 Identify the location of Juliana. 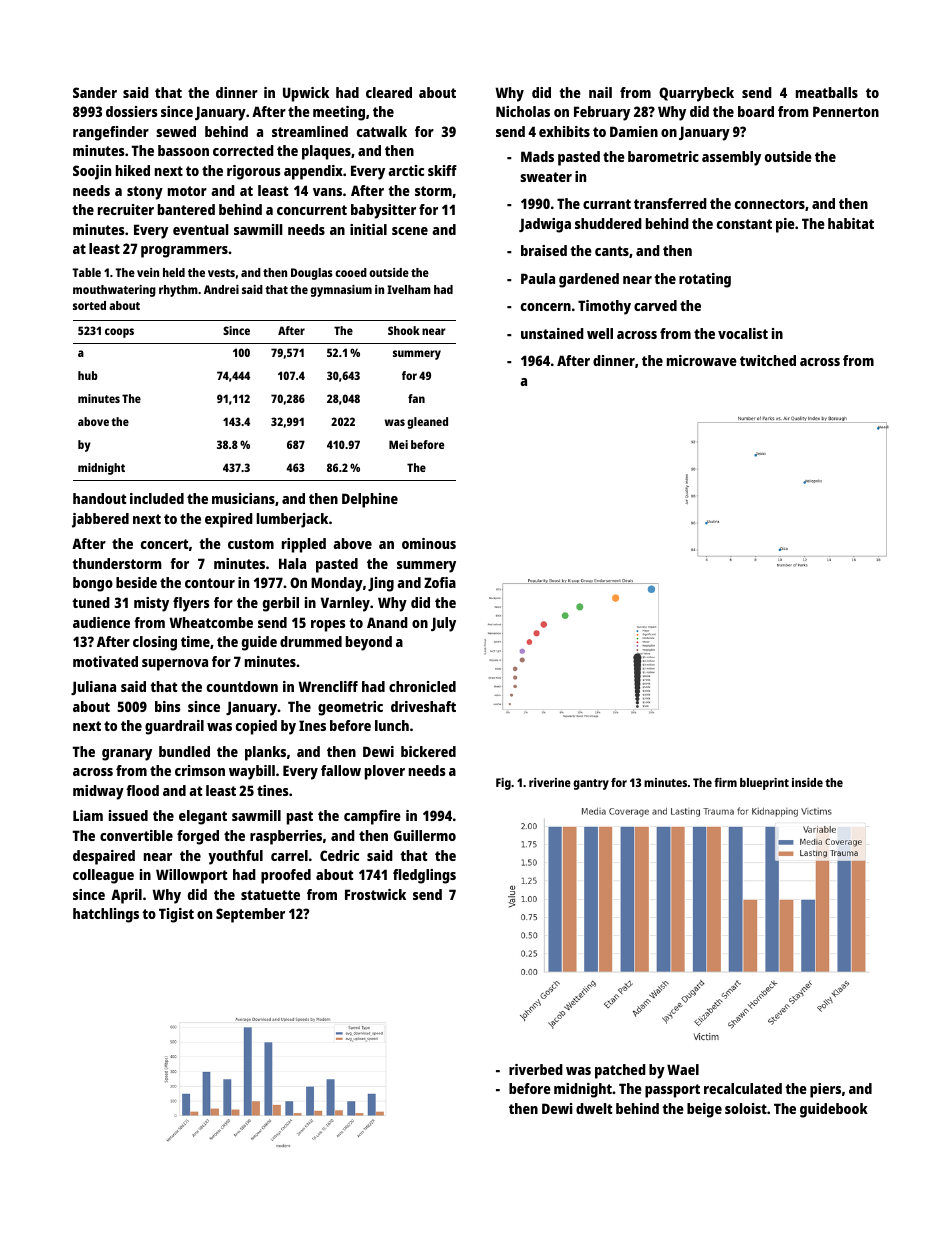
(93, 688).
